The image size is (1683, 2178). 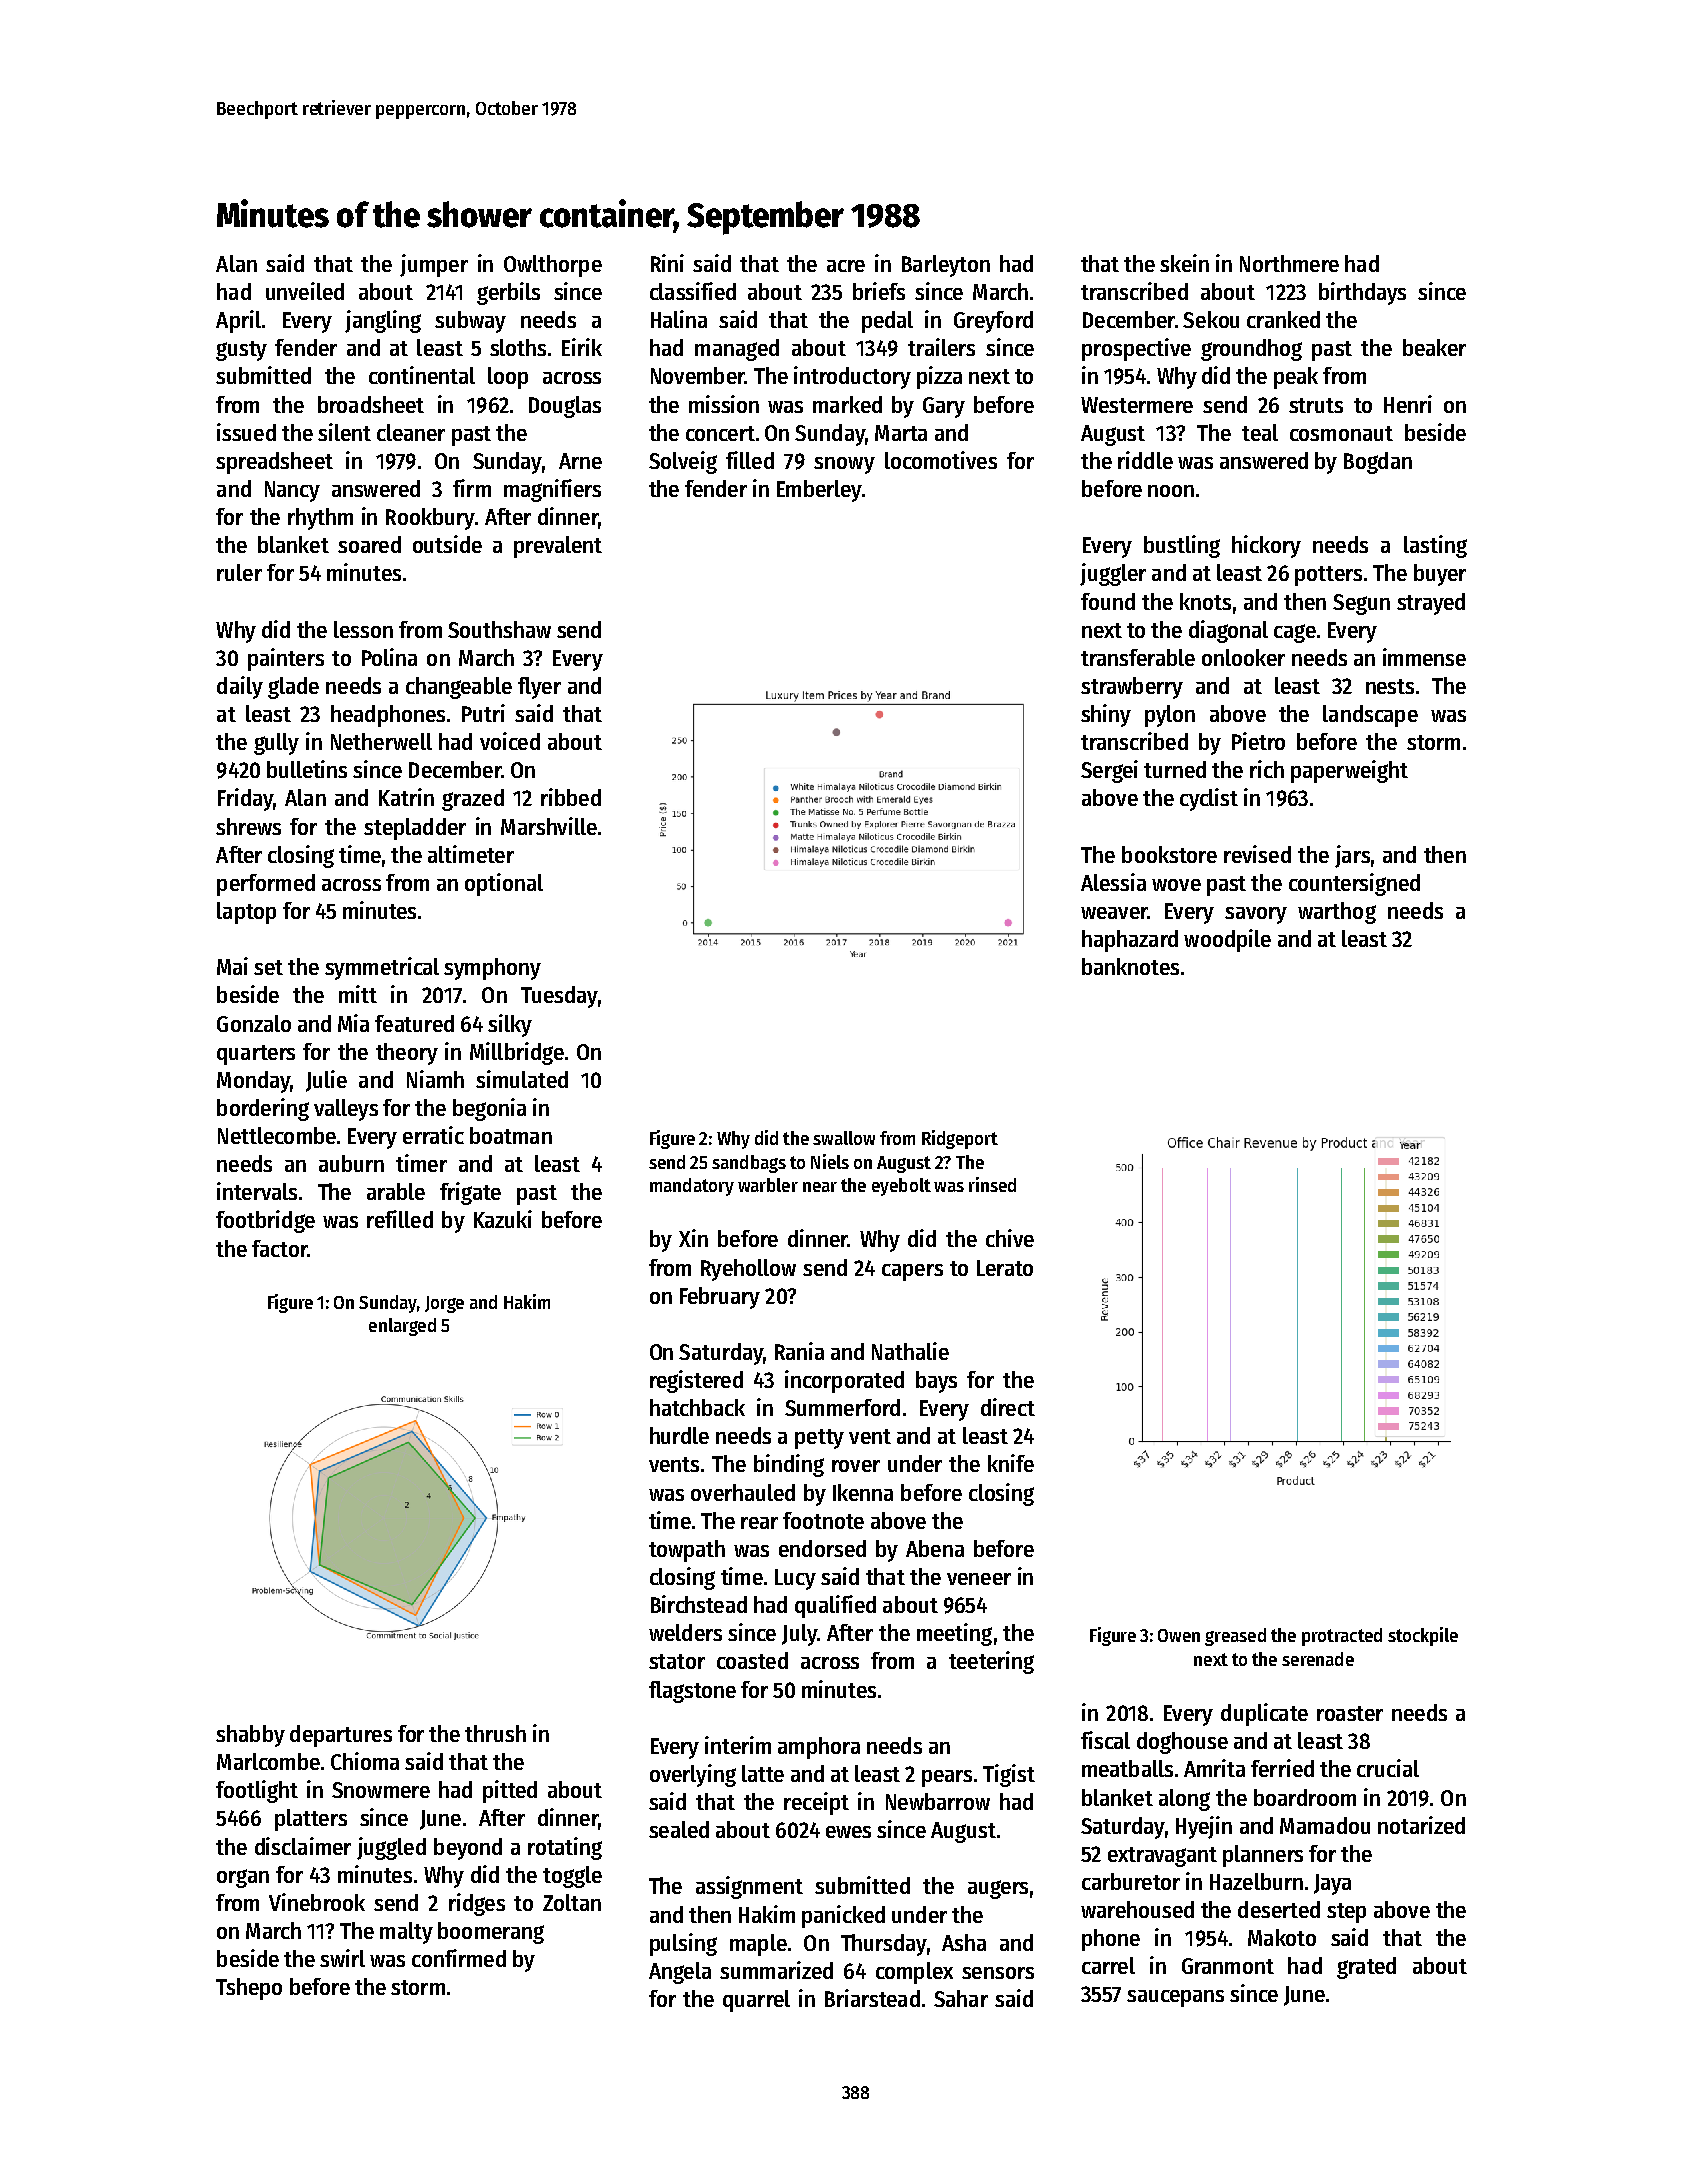 What do you see at coordinates (279, 1248) in the screenshot?
I see `factor` at bounding box center [279, 1248].
